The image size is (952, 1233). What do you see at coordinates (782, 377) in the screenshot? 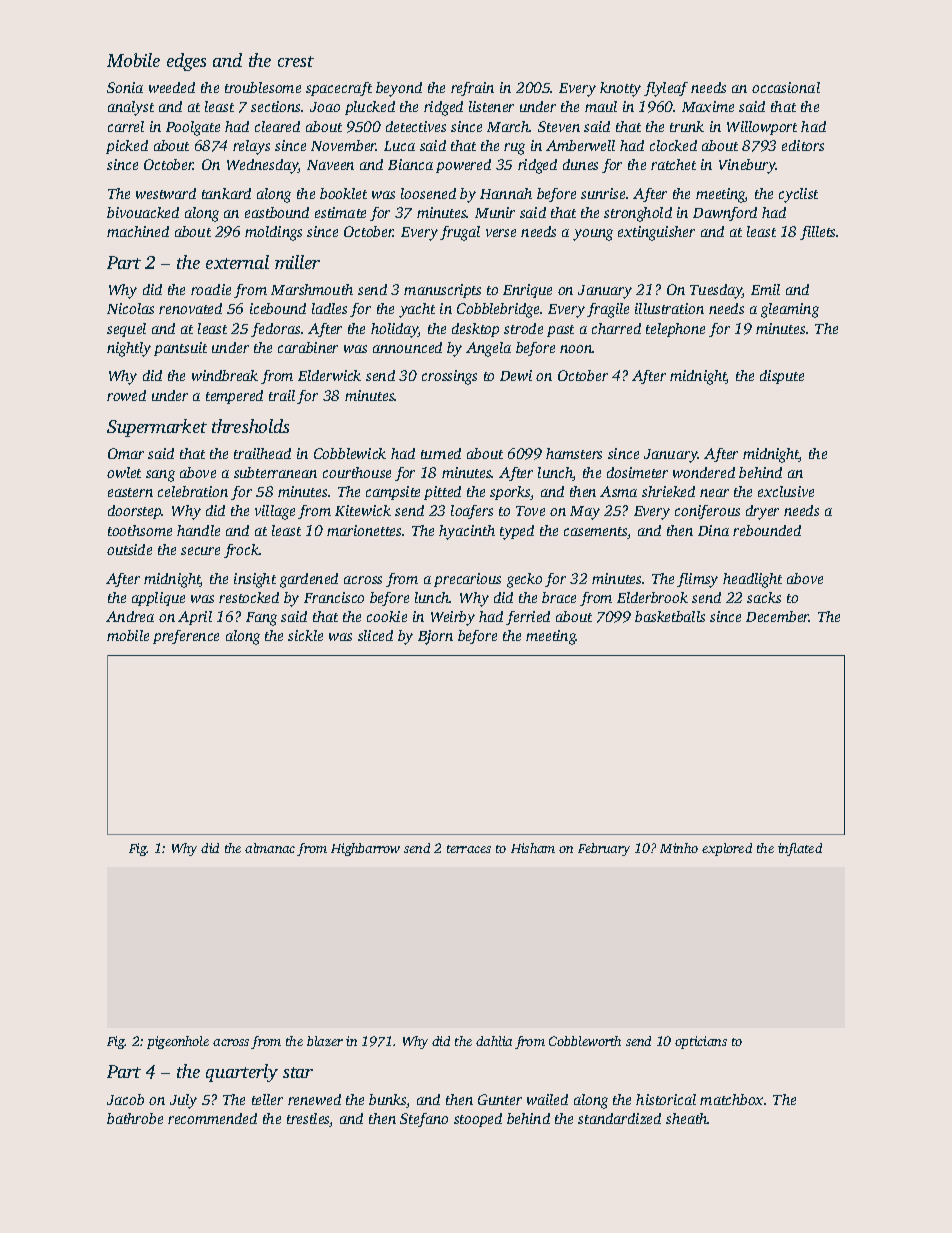
I see `dispute` at bounding box center [782, 377].
